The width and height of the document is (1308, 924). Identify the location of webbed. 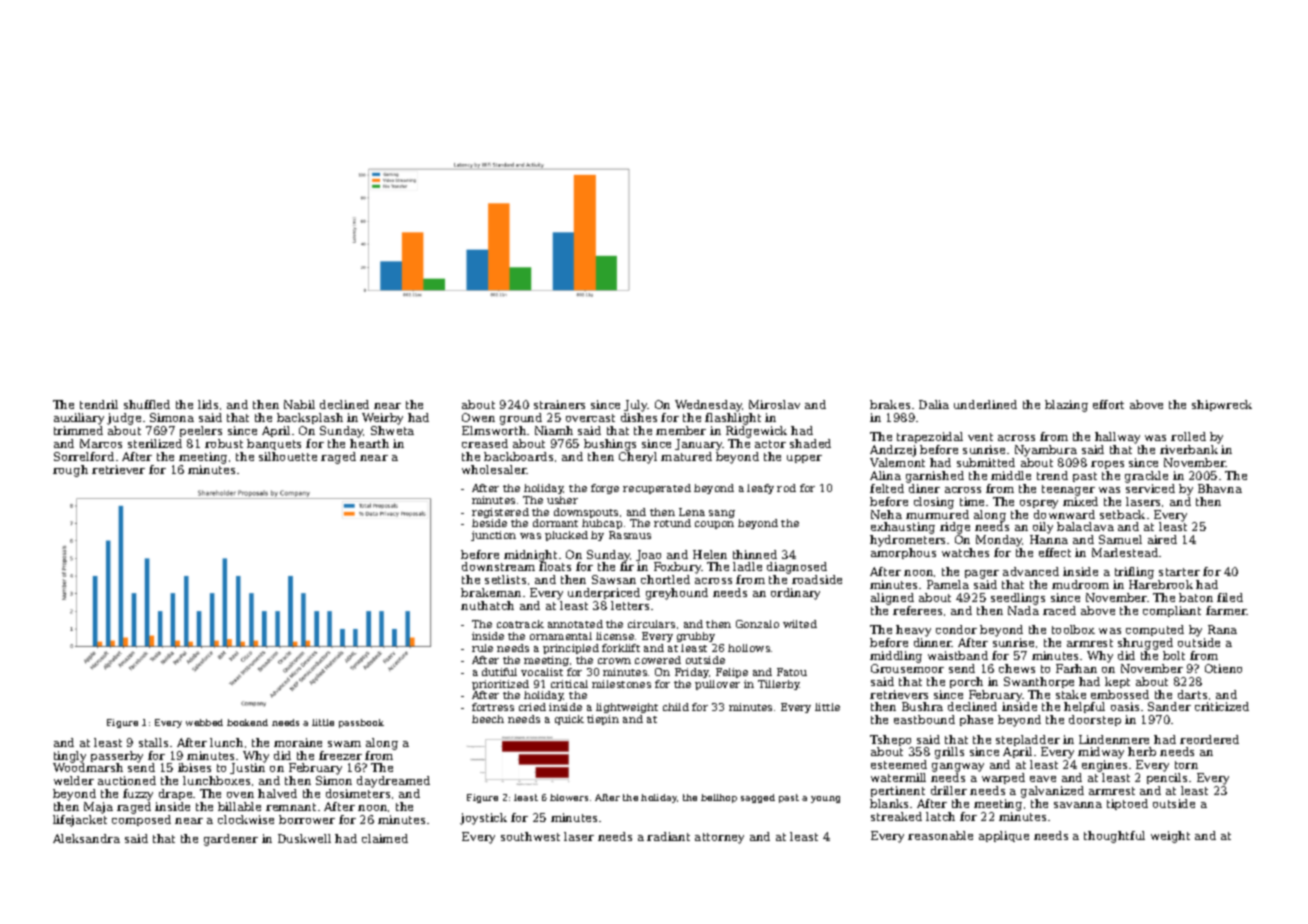
(204, 722).
